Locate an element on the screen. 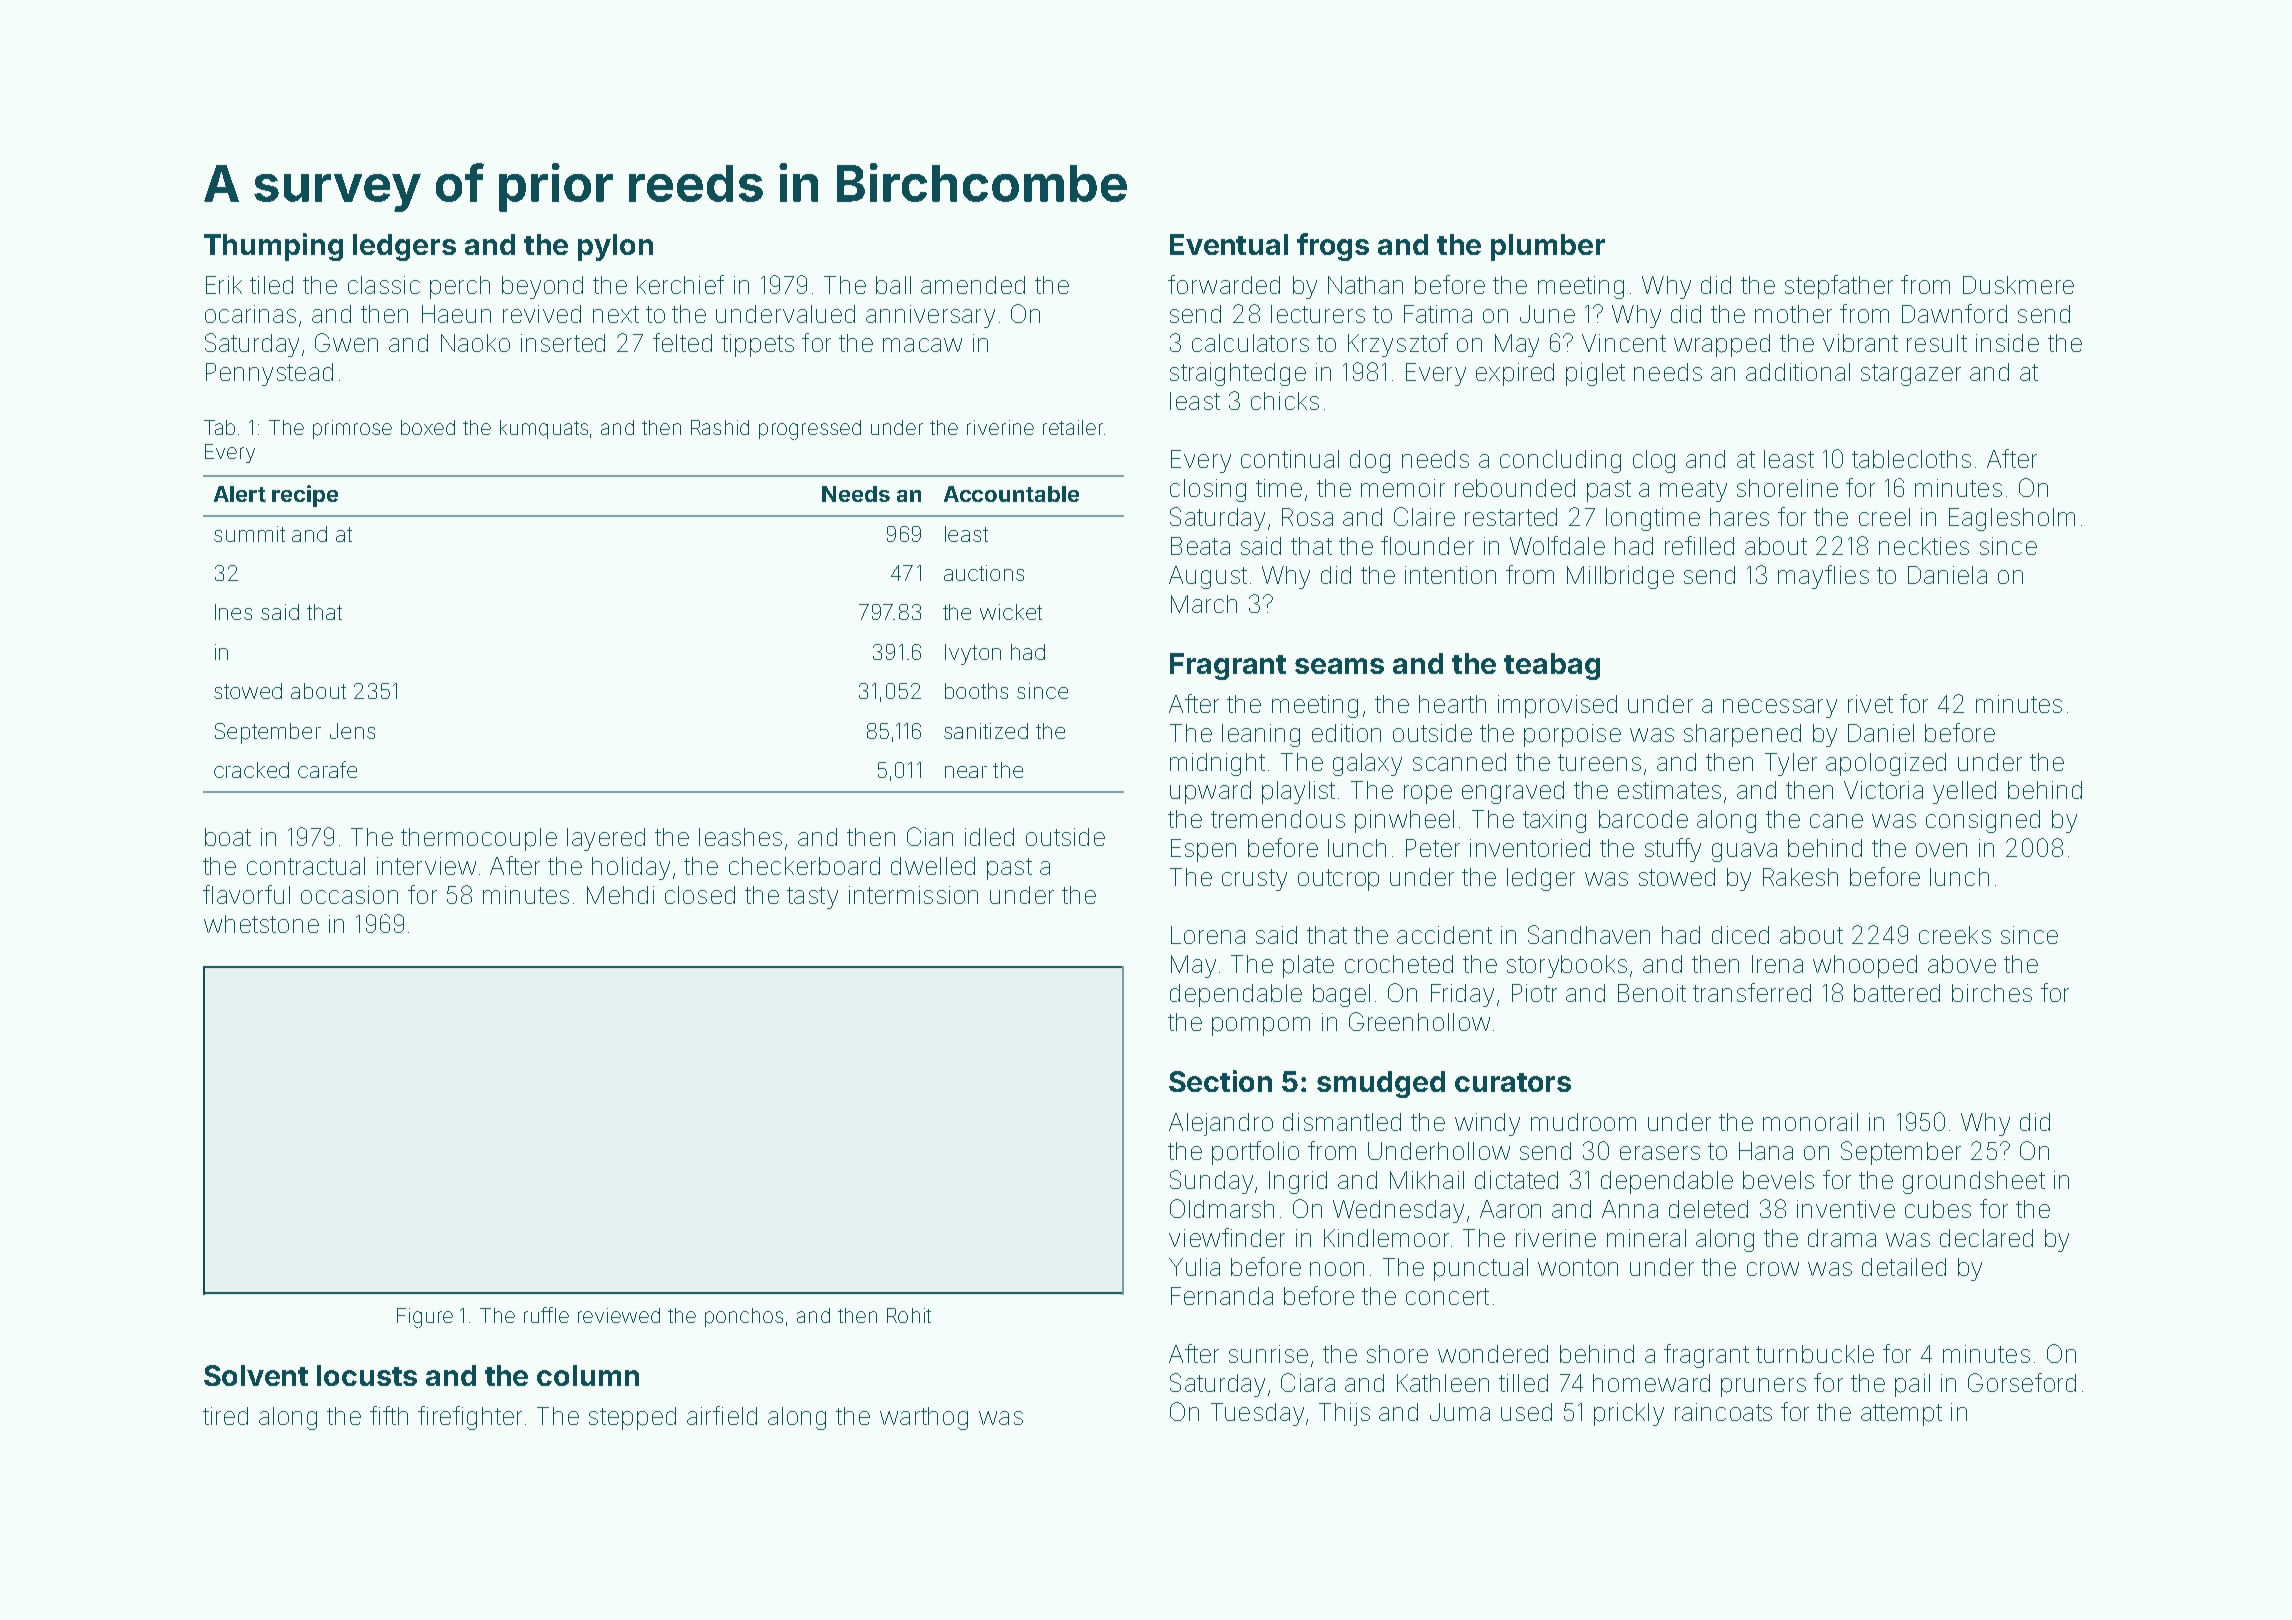 The height and width of the screenshot is (1620, 2292). wicket is located at coordinates (1011, 612).
